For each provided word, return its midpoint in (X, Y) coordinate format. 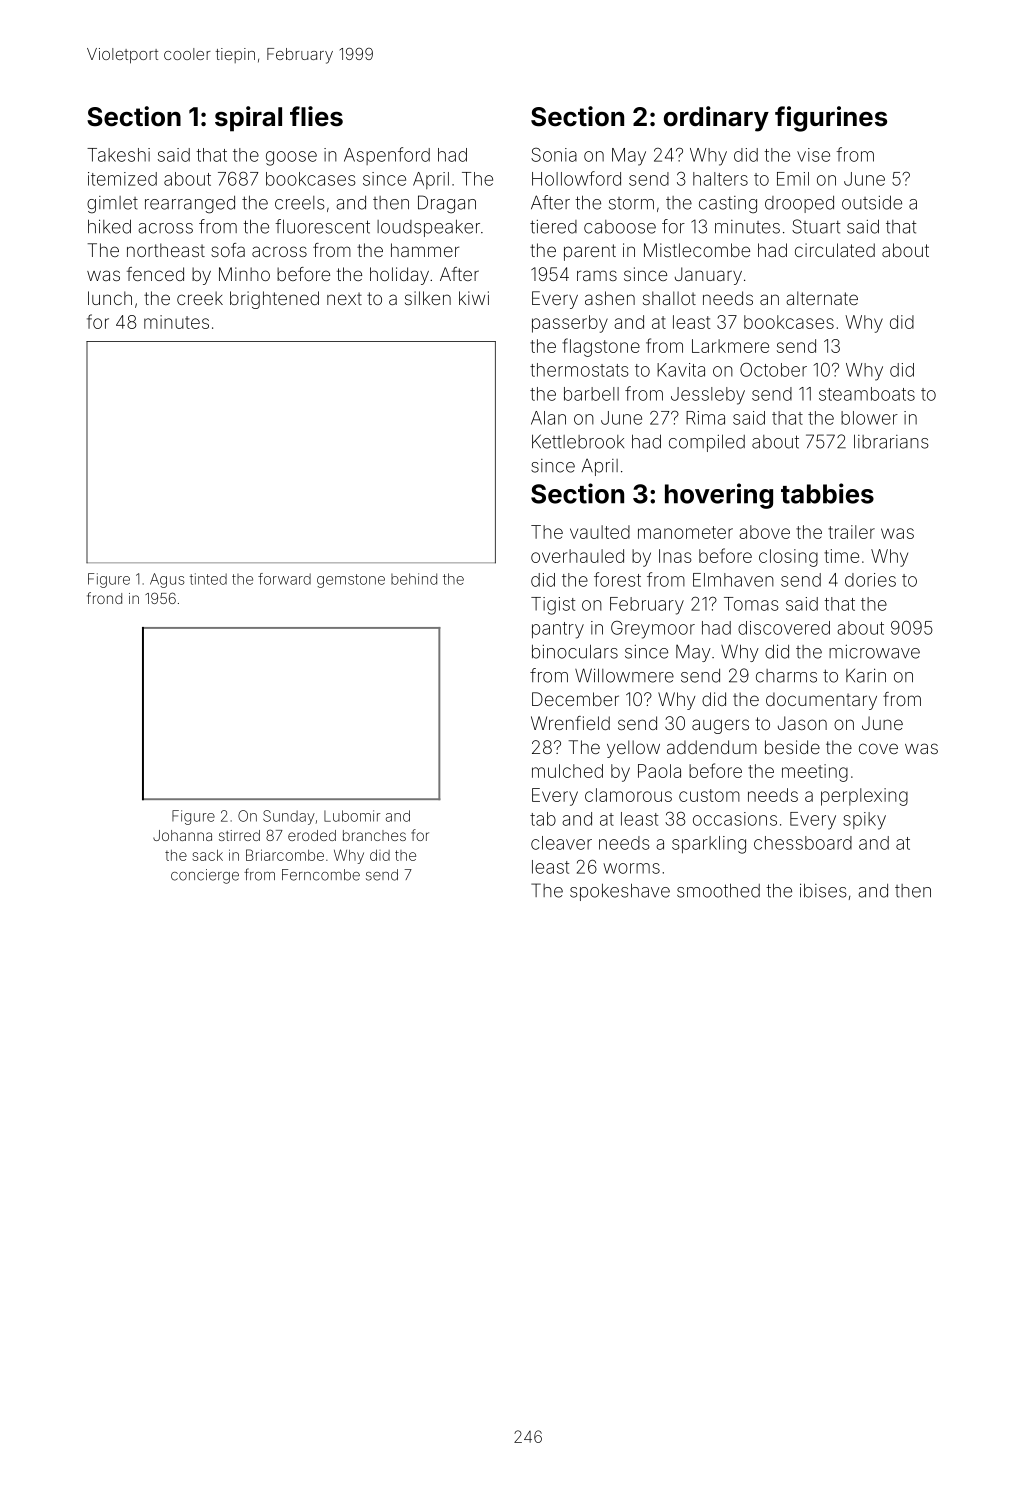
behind (414, 579)
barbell (591, 394)
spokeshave (620, 892)
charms (786, 676)
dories (870, 580)
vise (813, 155)
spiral (248, 119)
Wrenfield (570, 723)
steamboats (867, 394)
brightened (274, 300)
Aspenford (387, 156)
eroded (312, 835)
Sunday (289, 817)
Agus (167, 580)
